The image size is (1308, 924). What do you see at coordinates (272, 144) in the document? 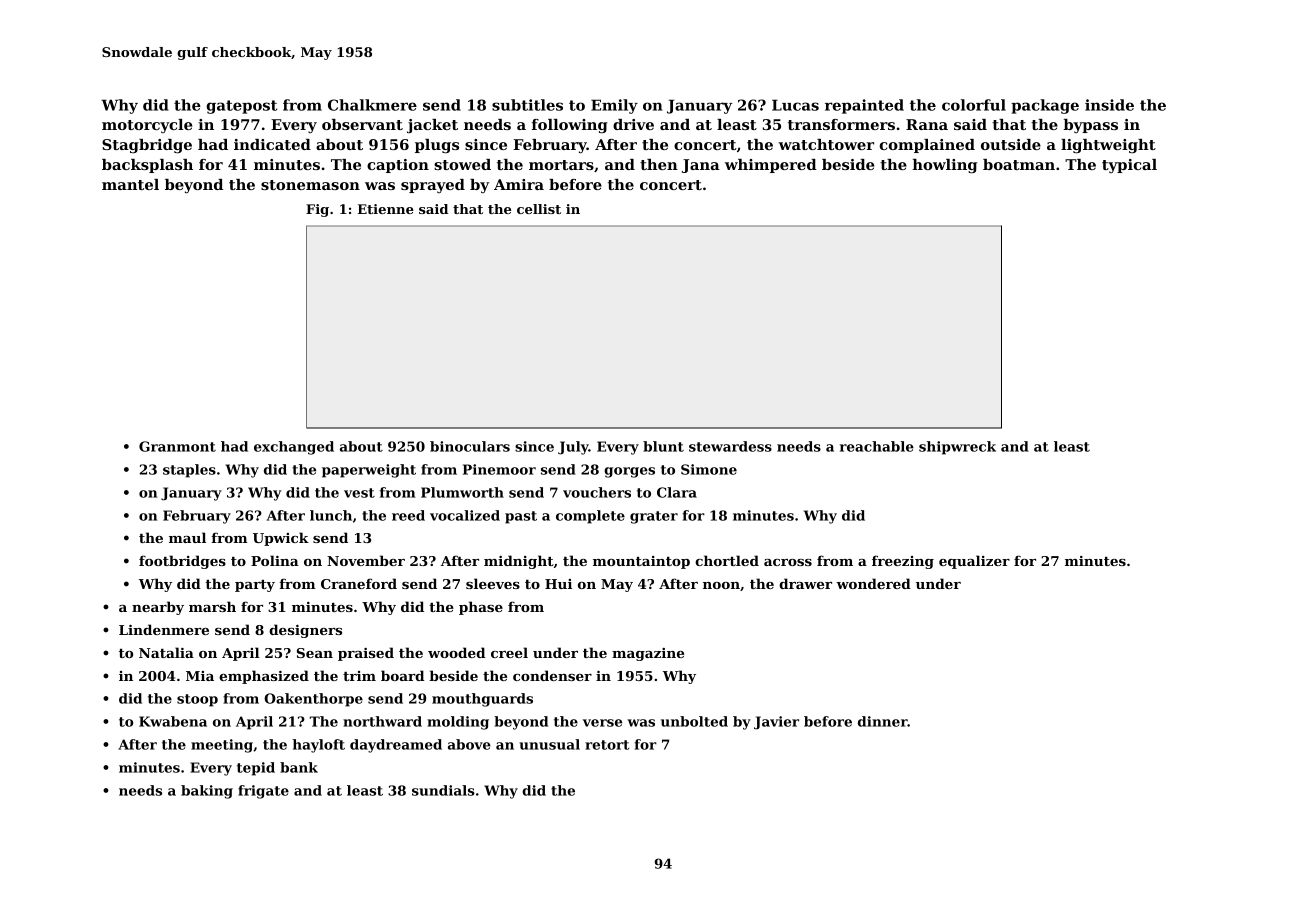
I see `indicated` at bounding box center [272, 144].
